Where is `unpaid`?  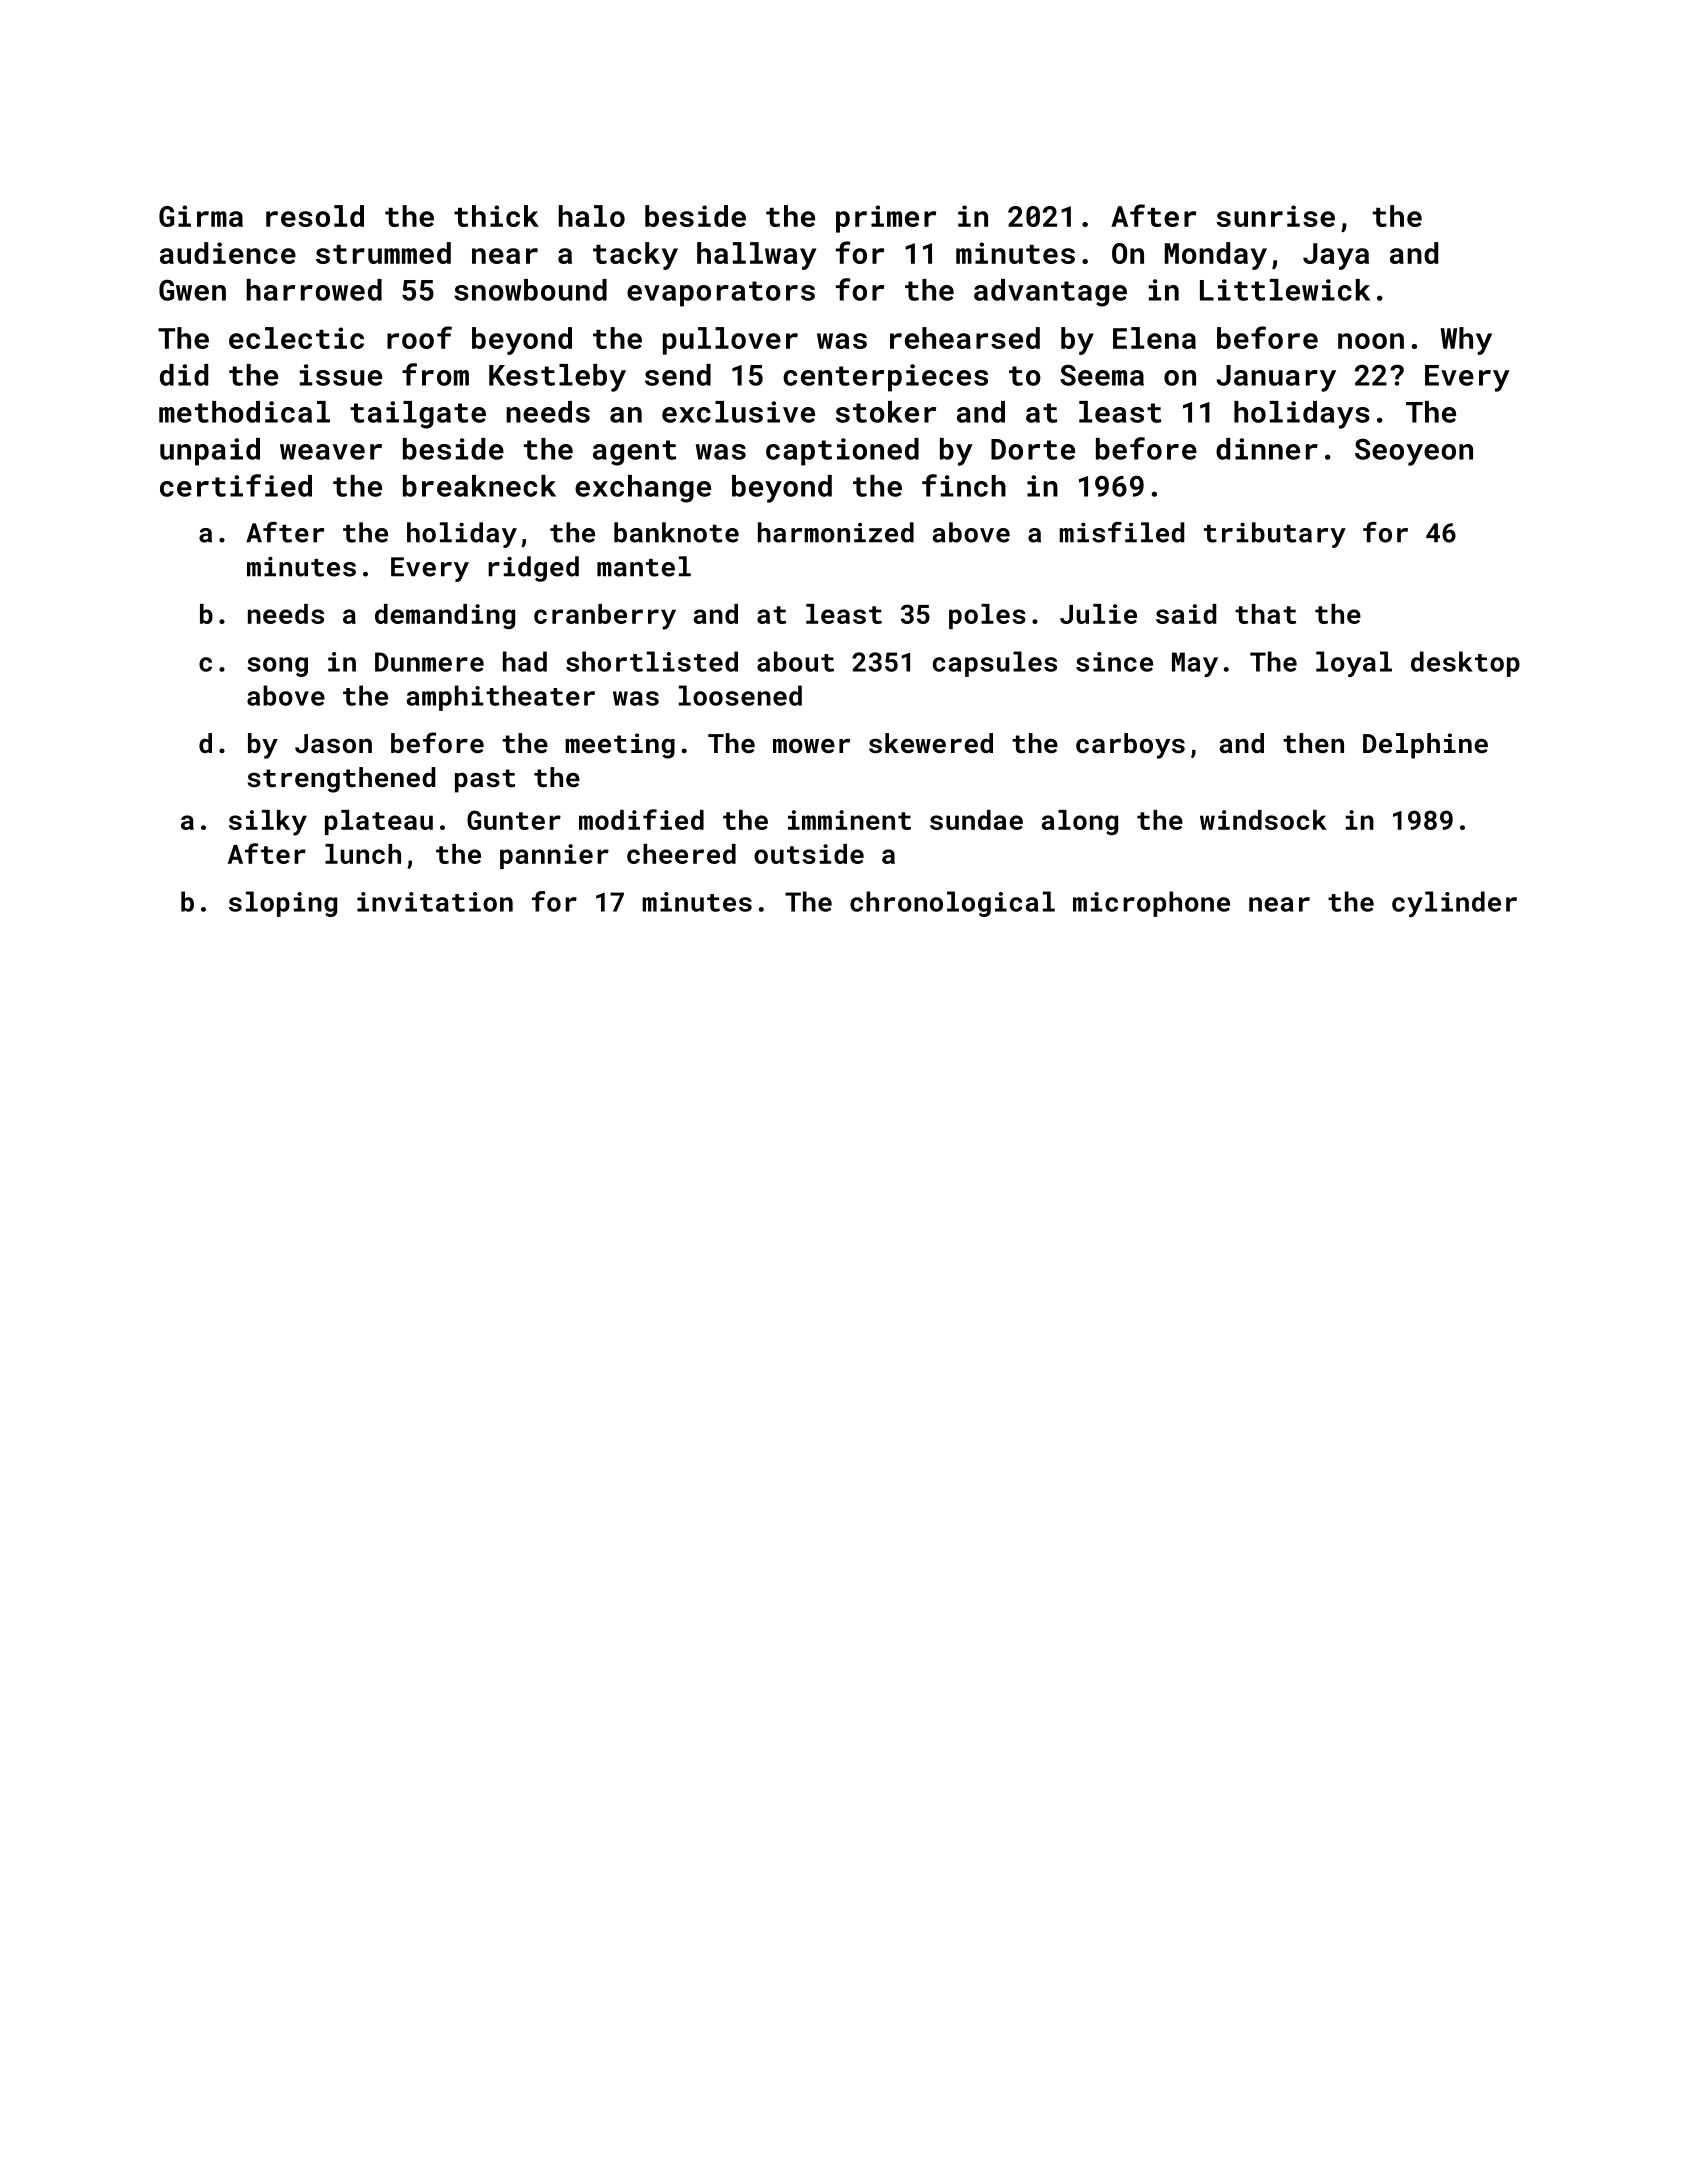
unpaid is located at coordinates (210, 452).
